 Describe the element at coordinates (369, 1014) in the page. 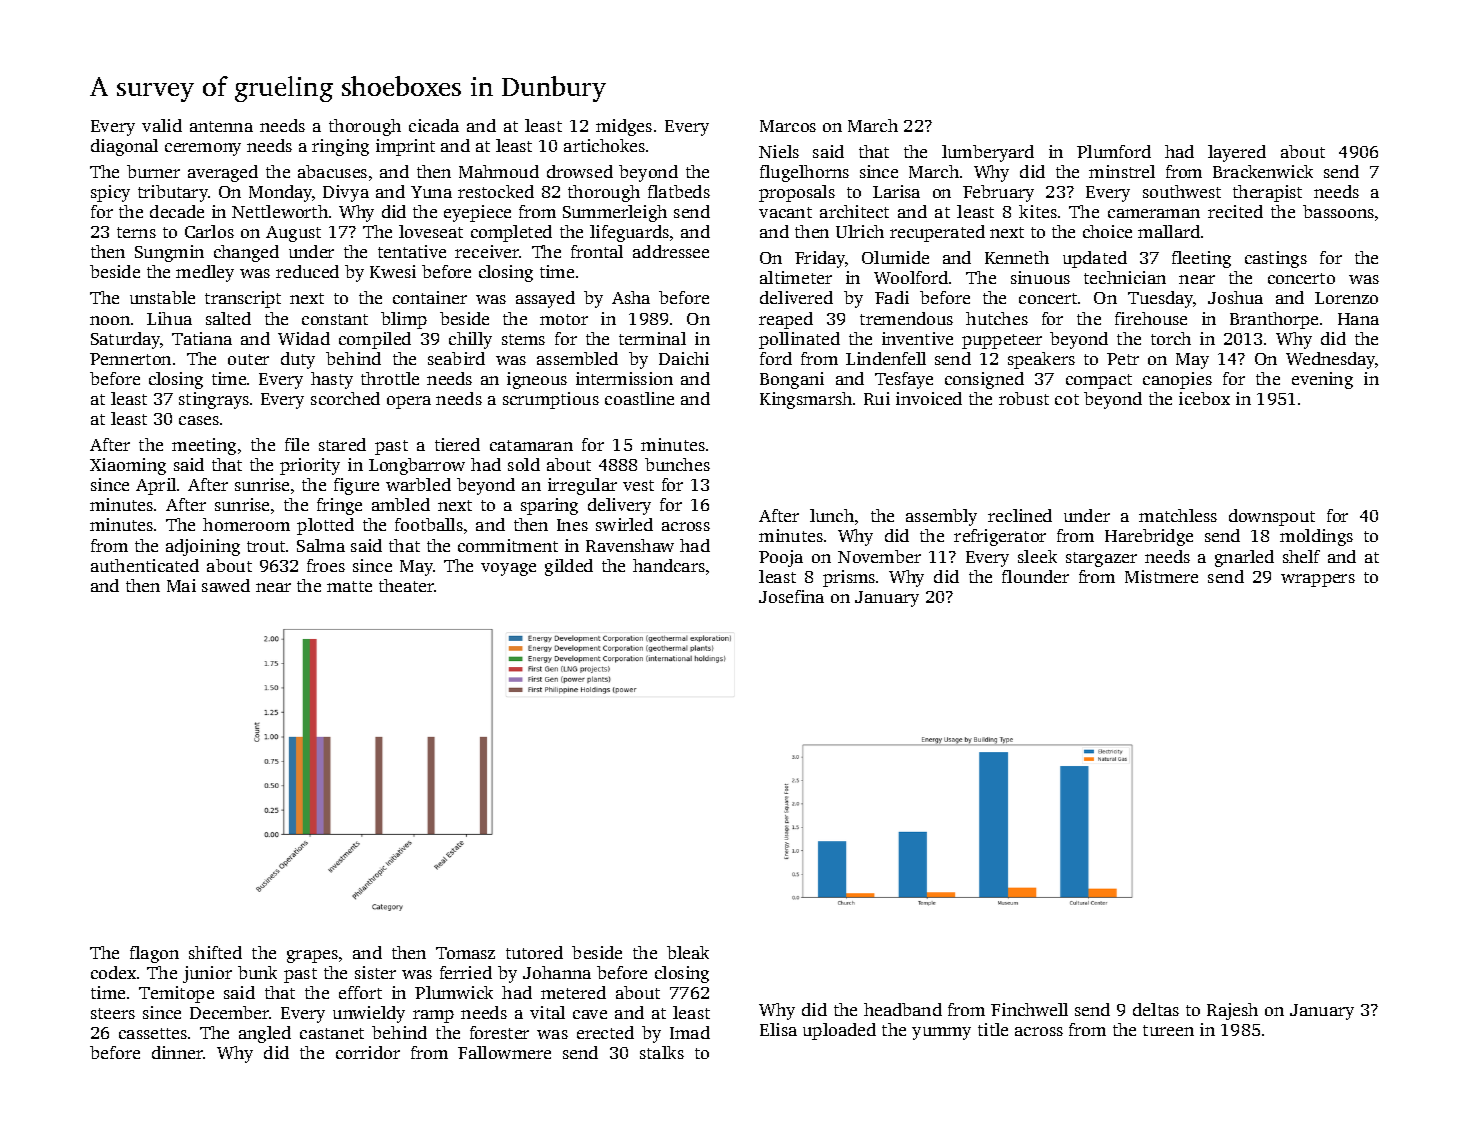

I see `unwieldy` at that location.
